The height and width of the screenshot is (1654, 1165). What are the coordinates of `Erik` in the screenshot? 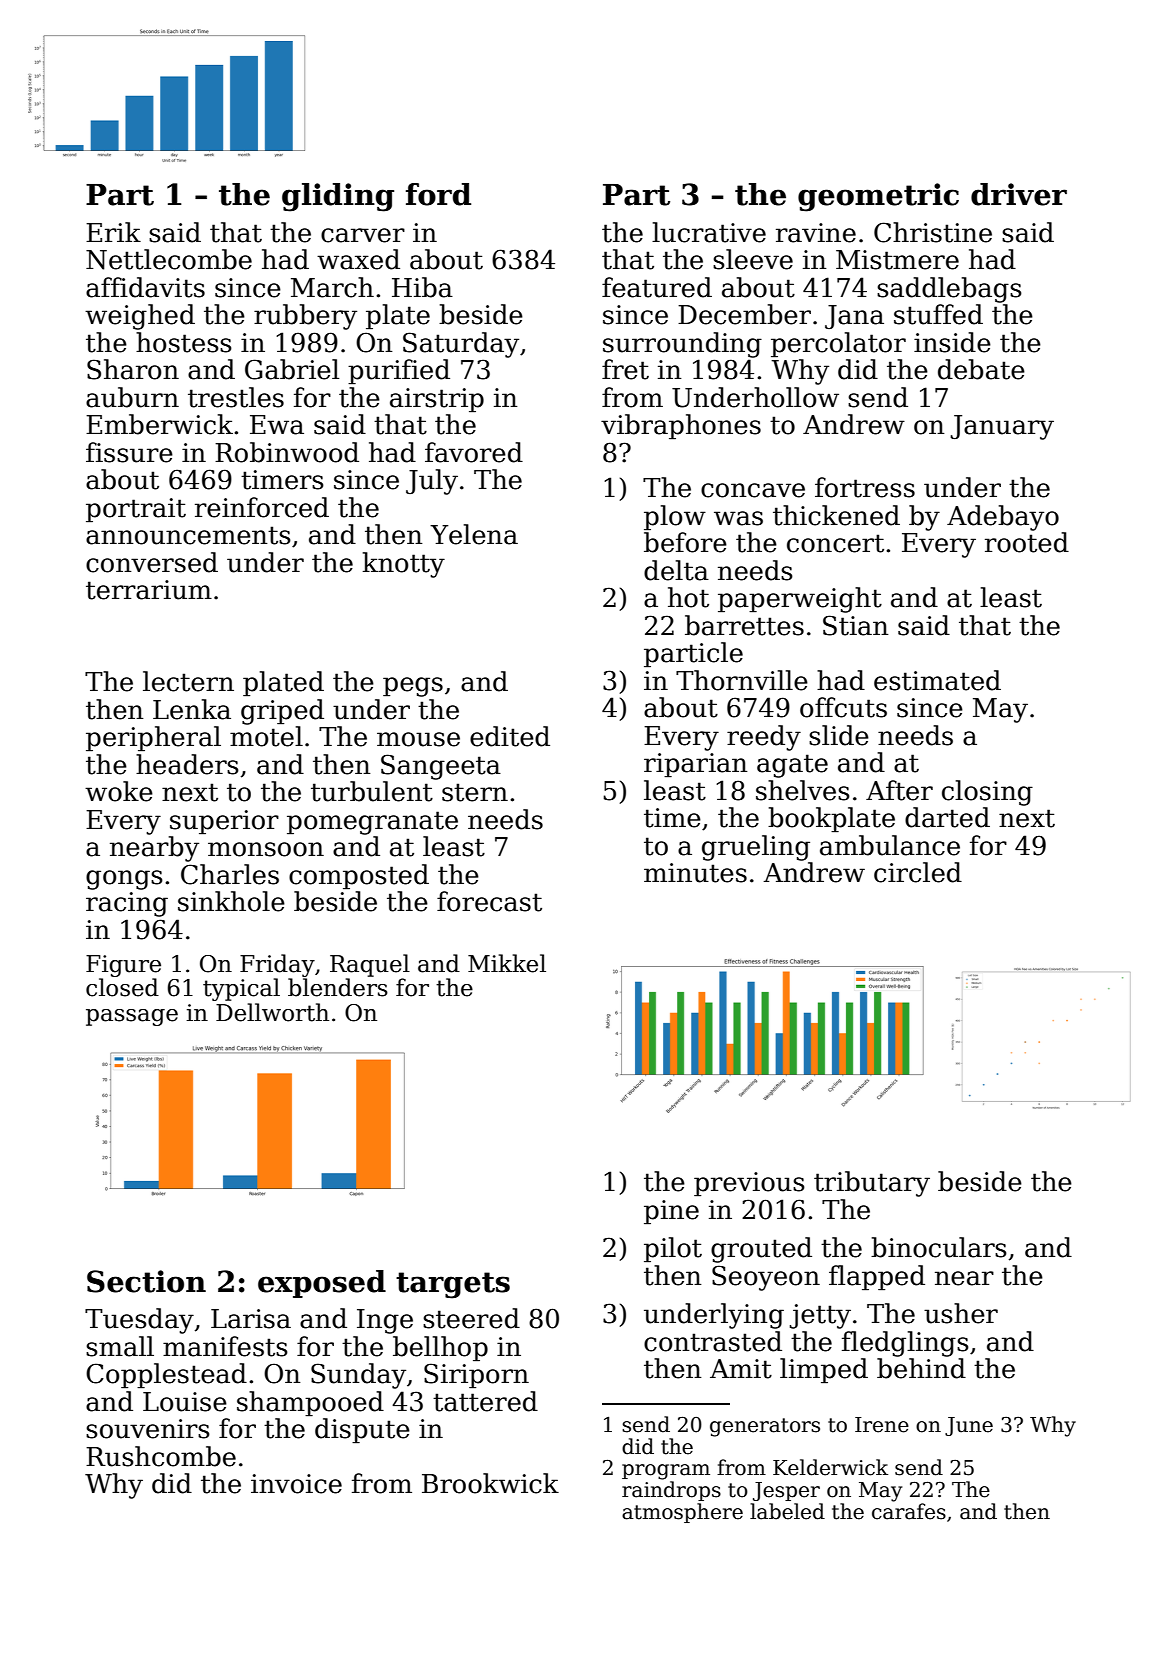 It's located at (113, 232).
